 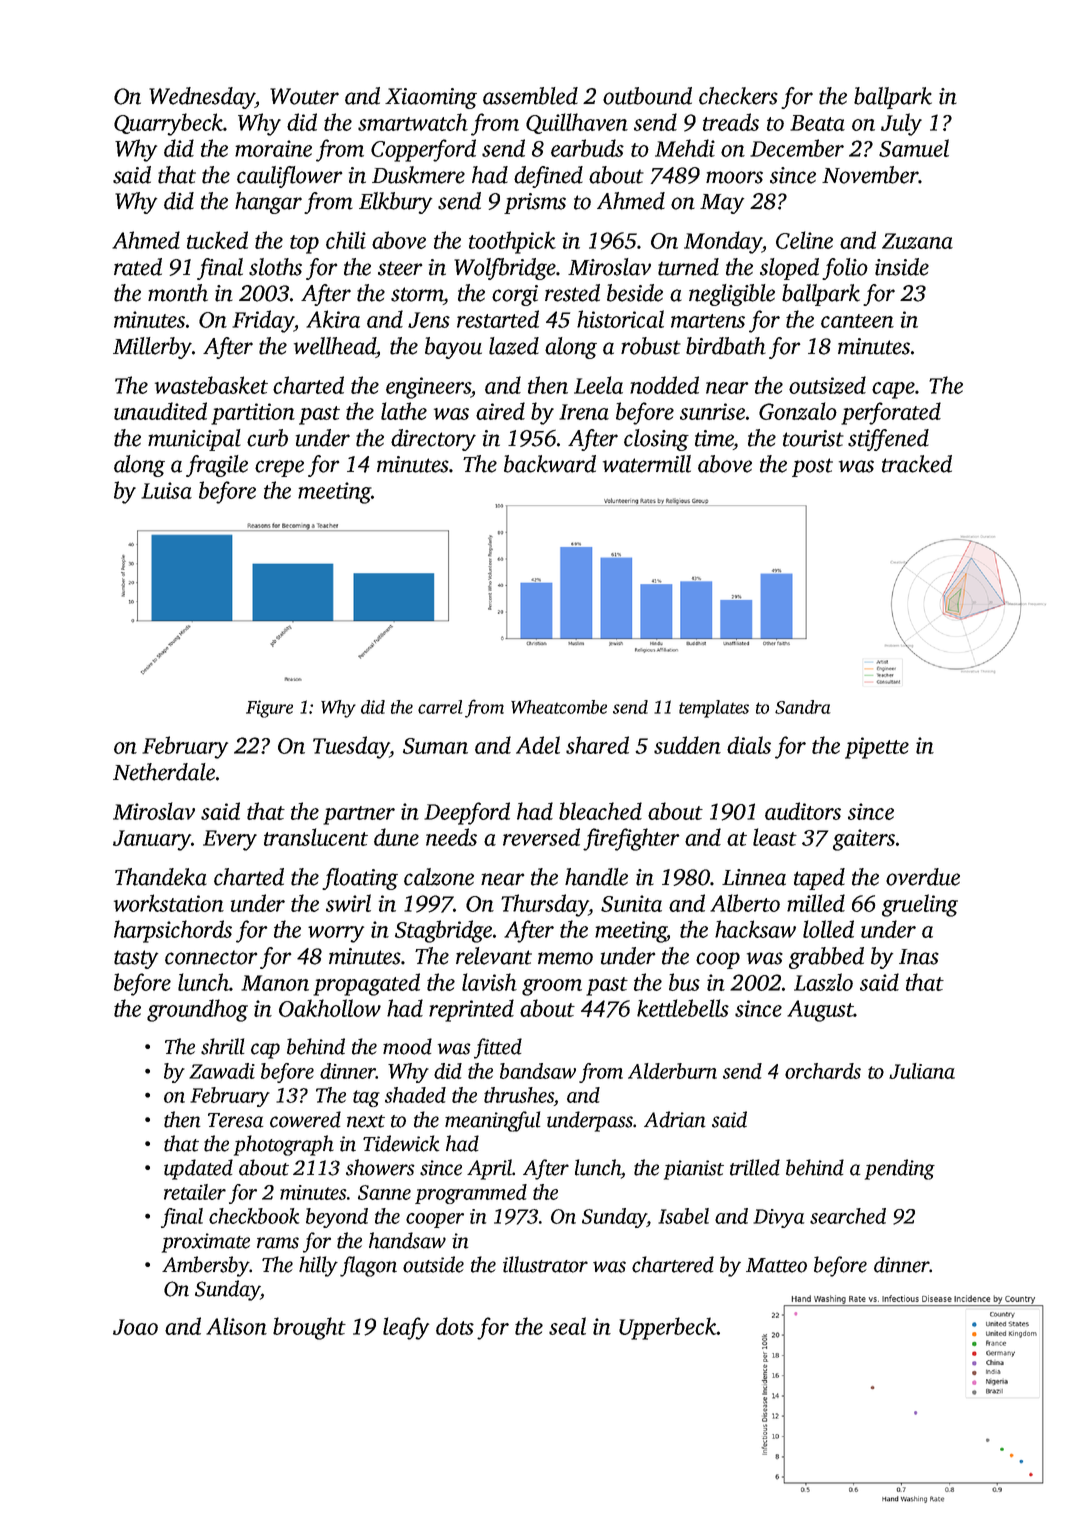 What do you see at coordinates (755, 1167) in the screenshot?
I see `trilled` at bounding box center [755, 1167].
